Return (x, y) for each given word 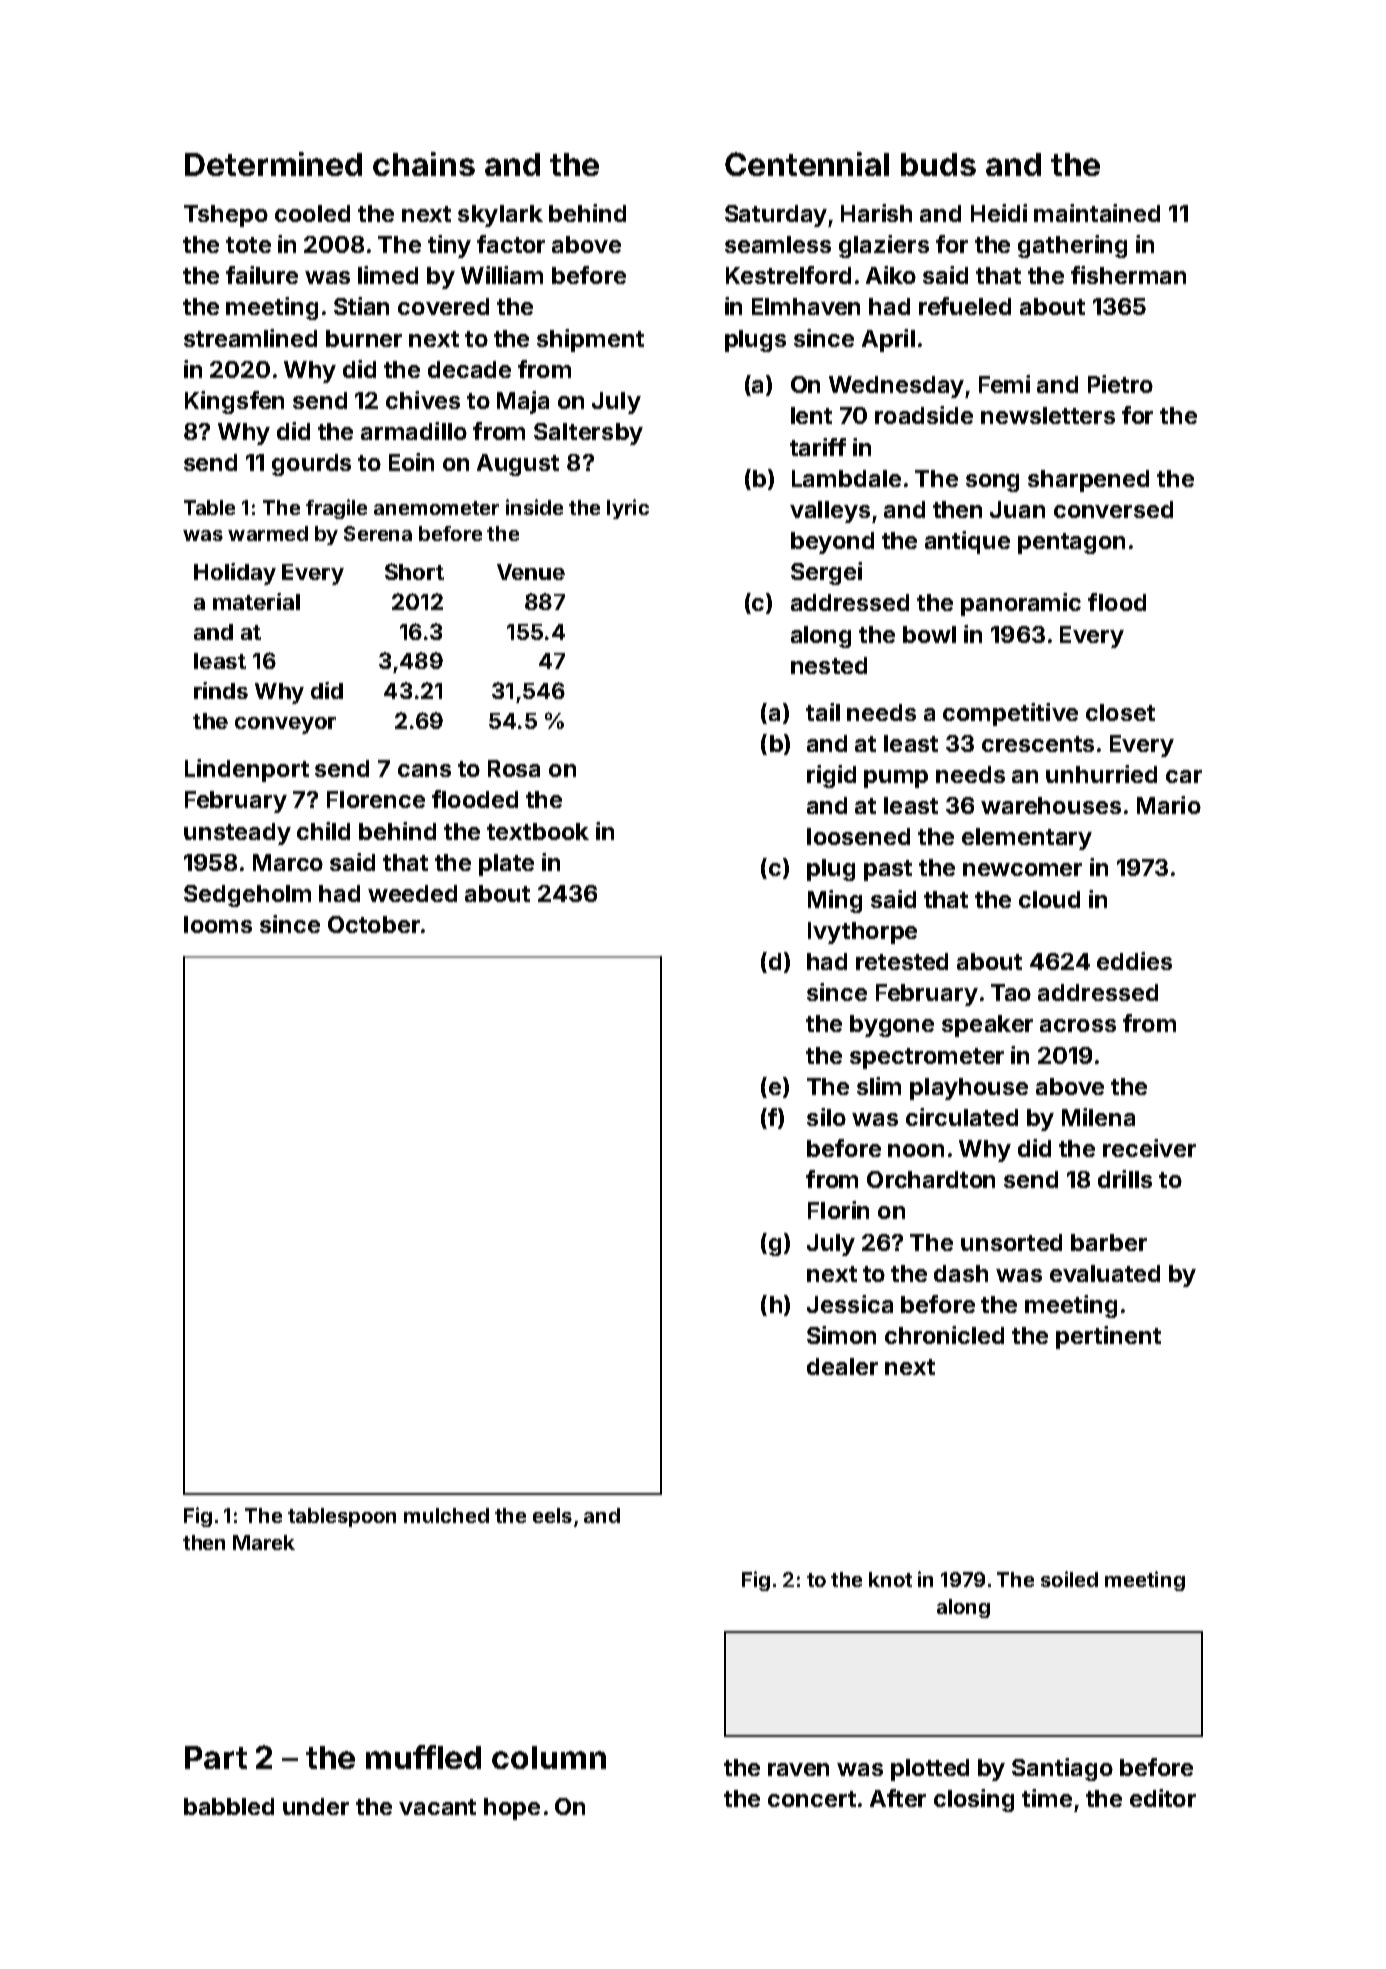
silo (826, 1117)
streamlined (250, 338)
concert (812, 1799)
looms (218, 924)
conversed (1113, 509)
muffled (423, 1757)
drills (1125, 1179)
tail (823, 712)
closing (974, 1800)
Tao (1011, 992)
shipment (590, 340)
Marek (264, 1542)
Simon (841, 1335)
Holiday (235, 574)
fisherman (1128, 275)
